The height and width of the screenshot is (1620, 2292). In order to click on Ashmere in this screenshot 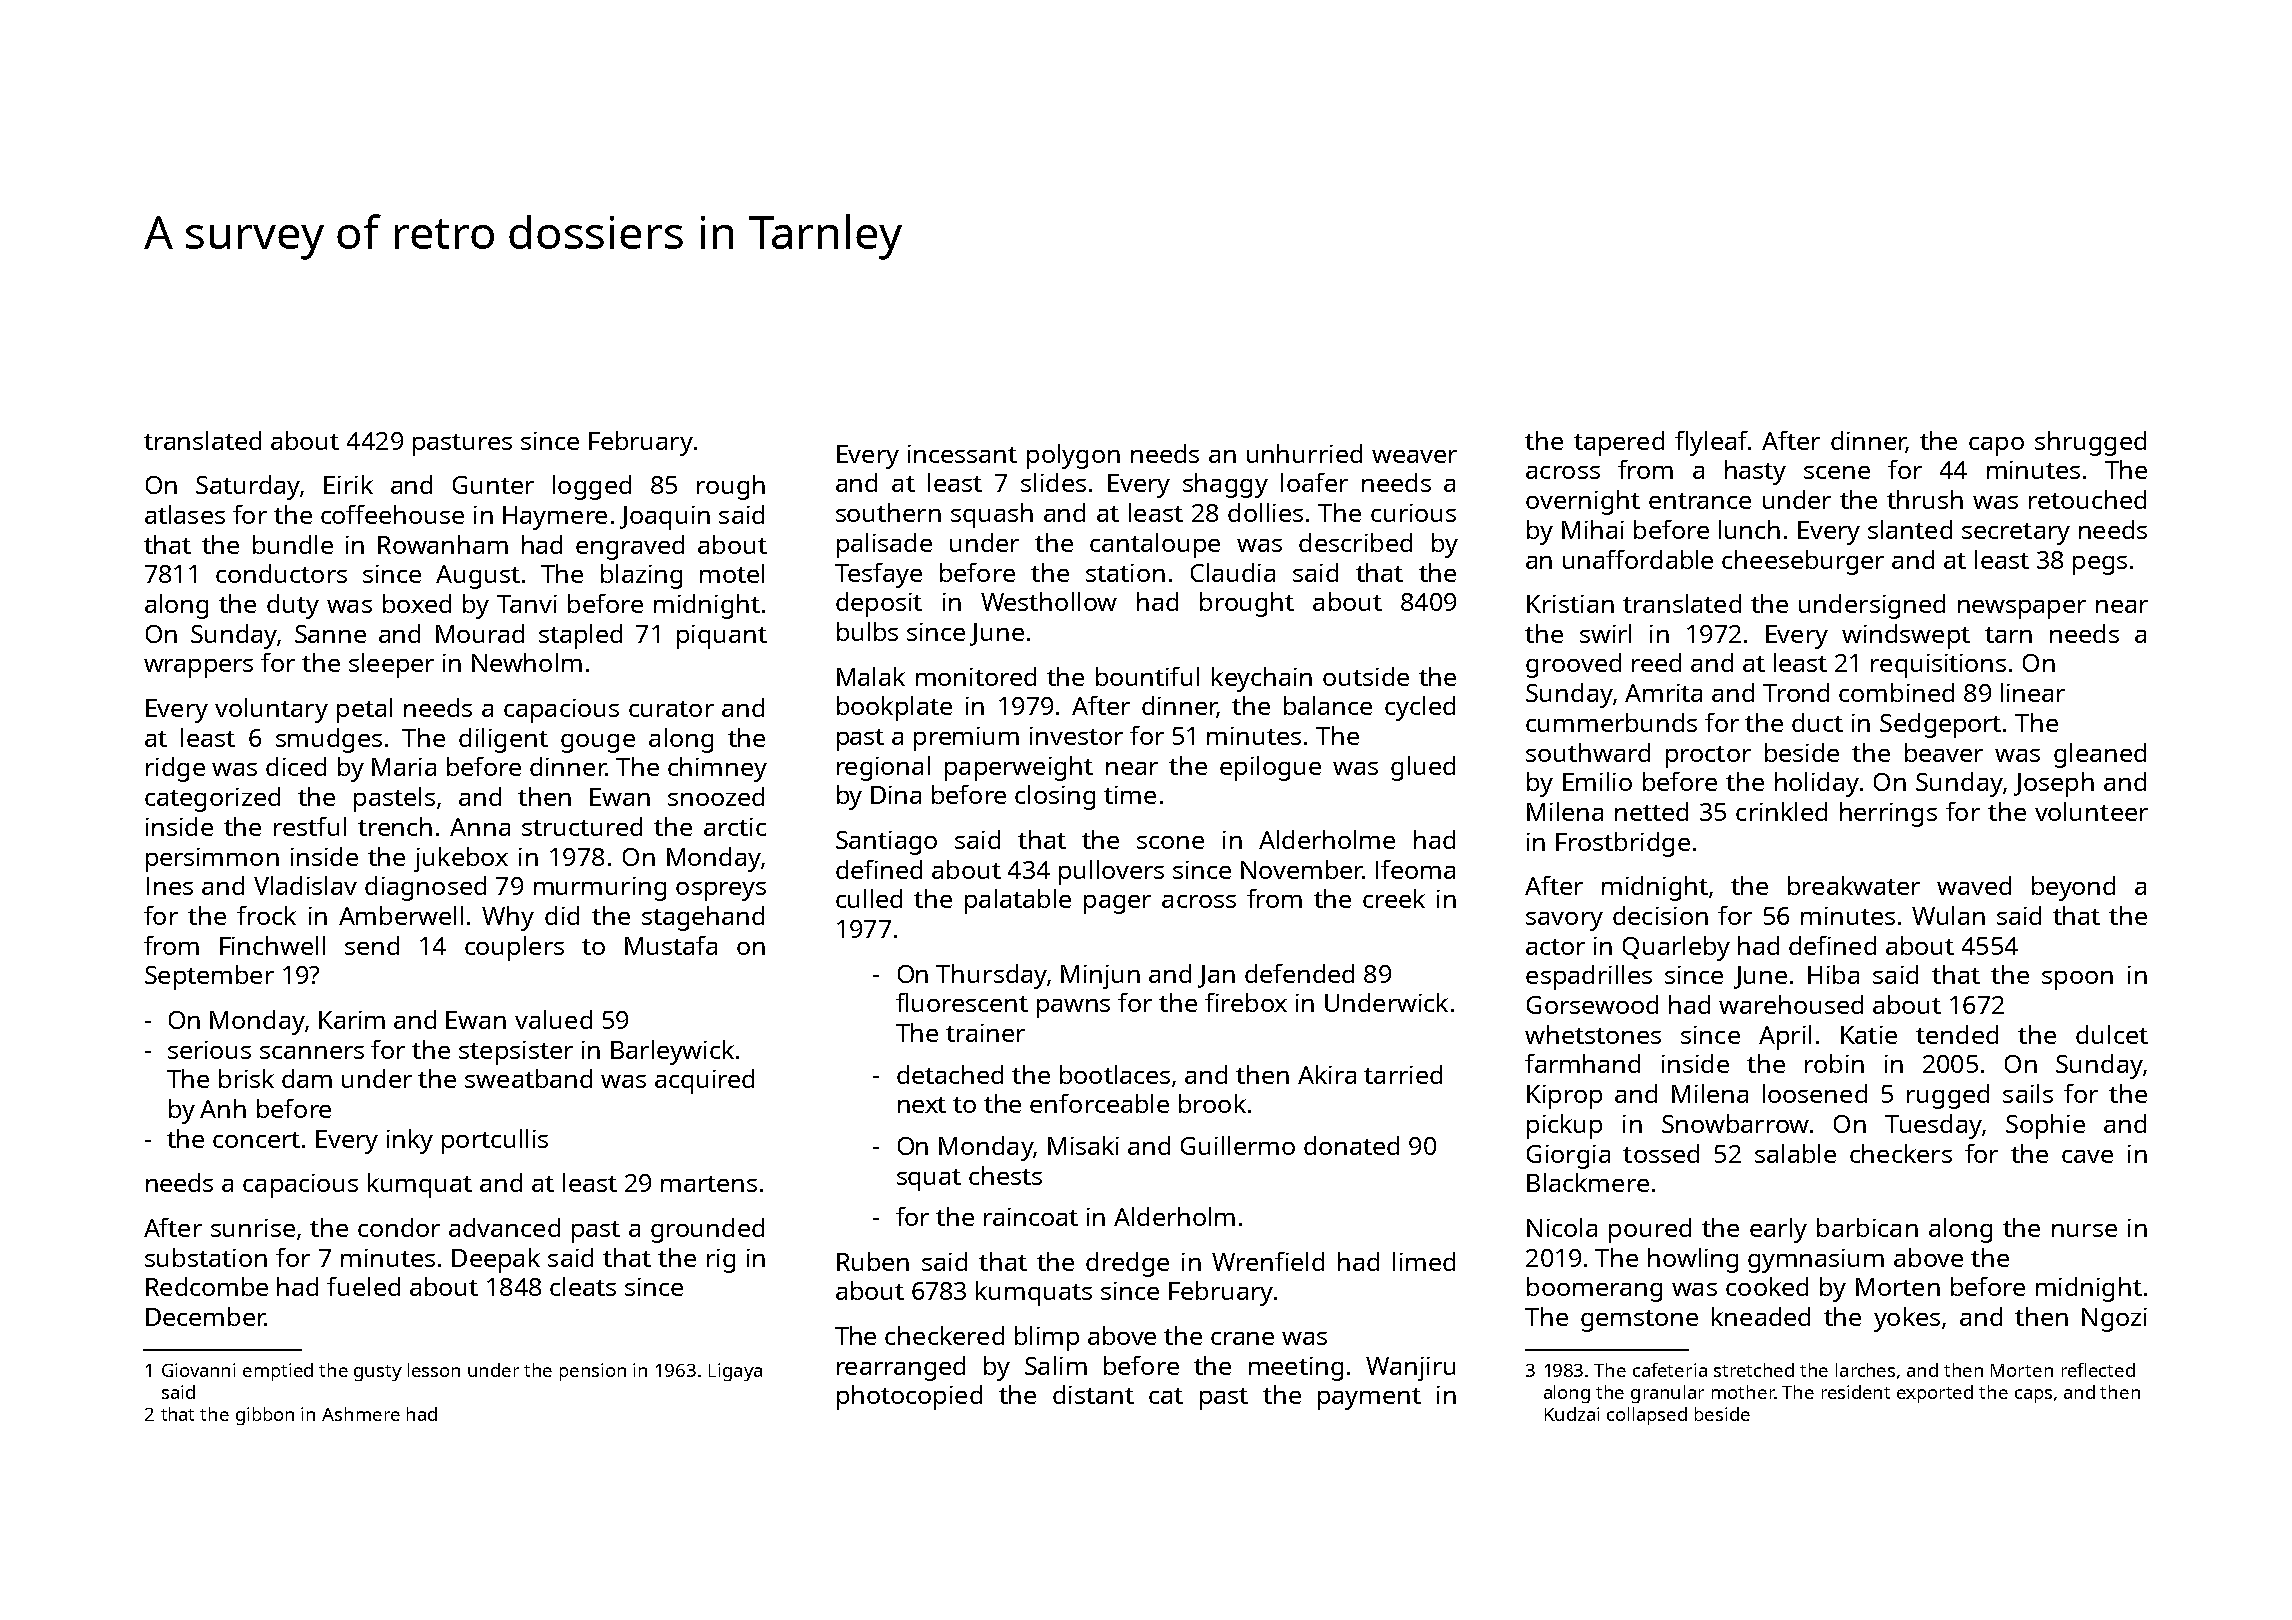, I will do `click(361, 1414)`.
